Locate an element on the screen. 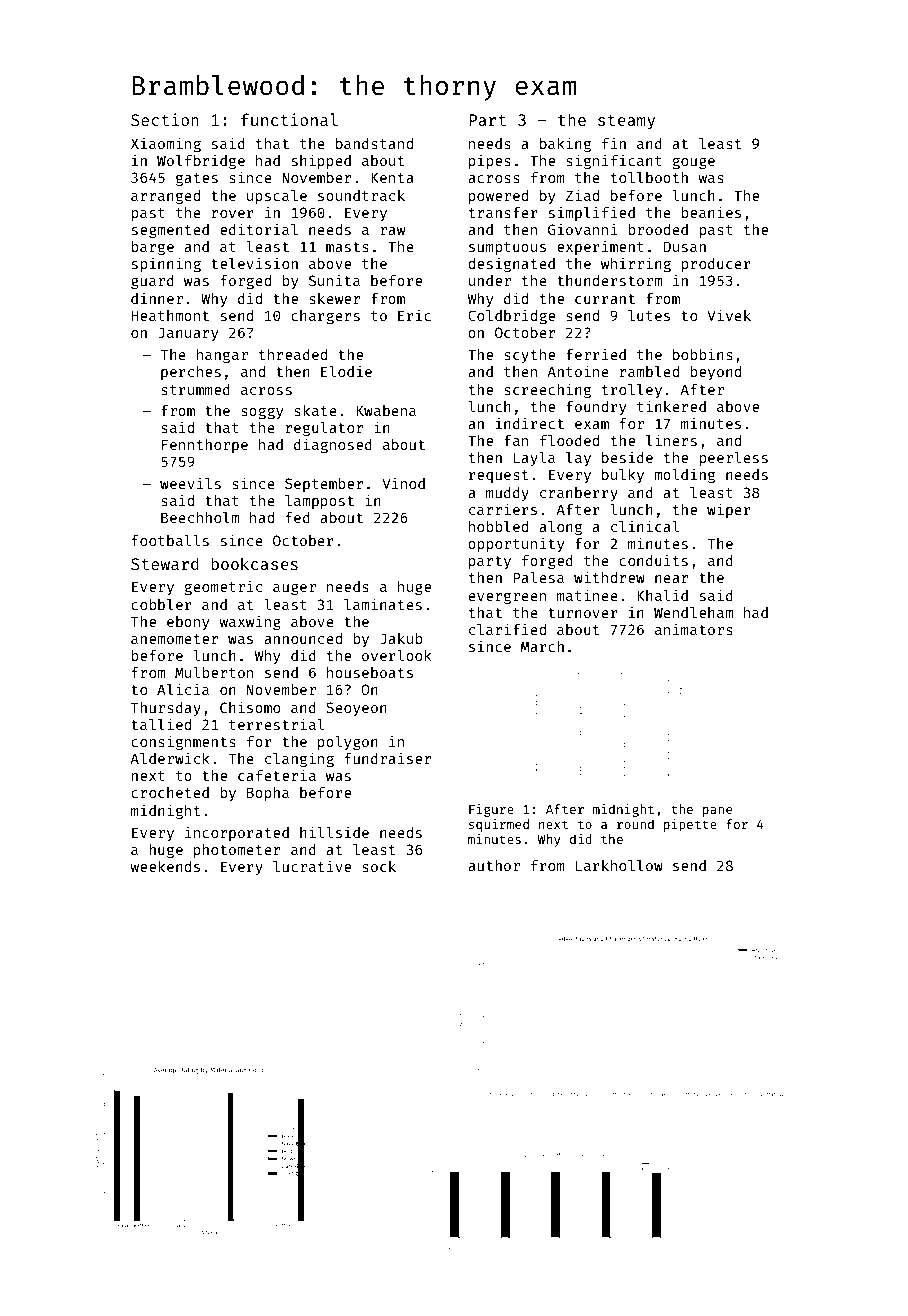 Image resolution: width=908 pixels, height=1316 pixels. wiper is located at coordinates (729, 510).
